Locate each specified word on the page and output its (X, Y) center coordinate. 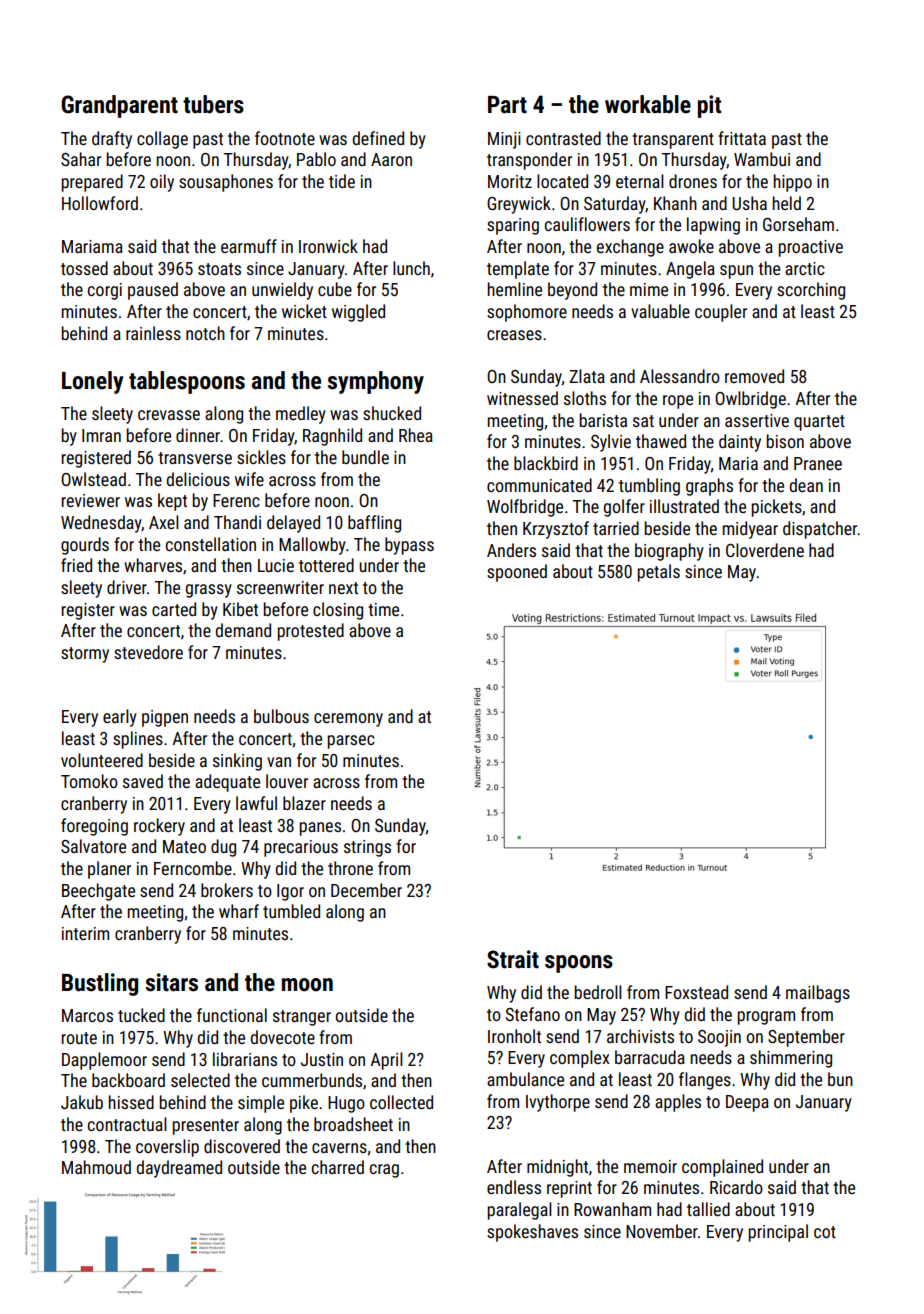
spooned (517, 573)
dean (806, 485)
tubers (213, 104)
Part (507, 105)
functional (232, 1015)
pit (709, 106)
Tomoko (89, 781)
